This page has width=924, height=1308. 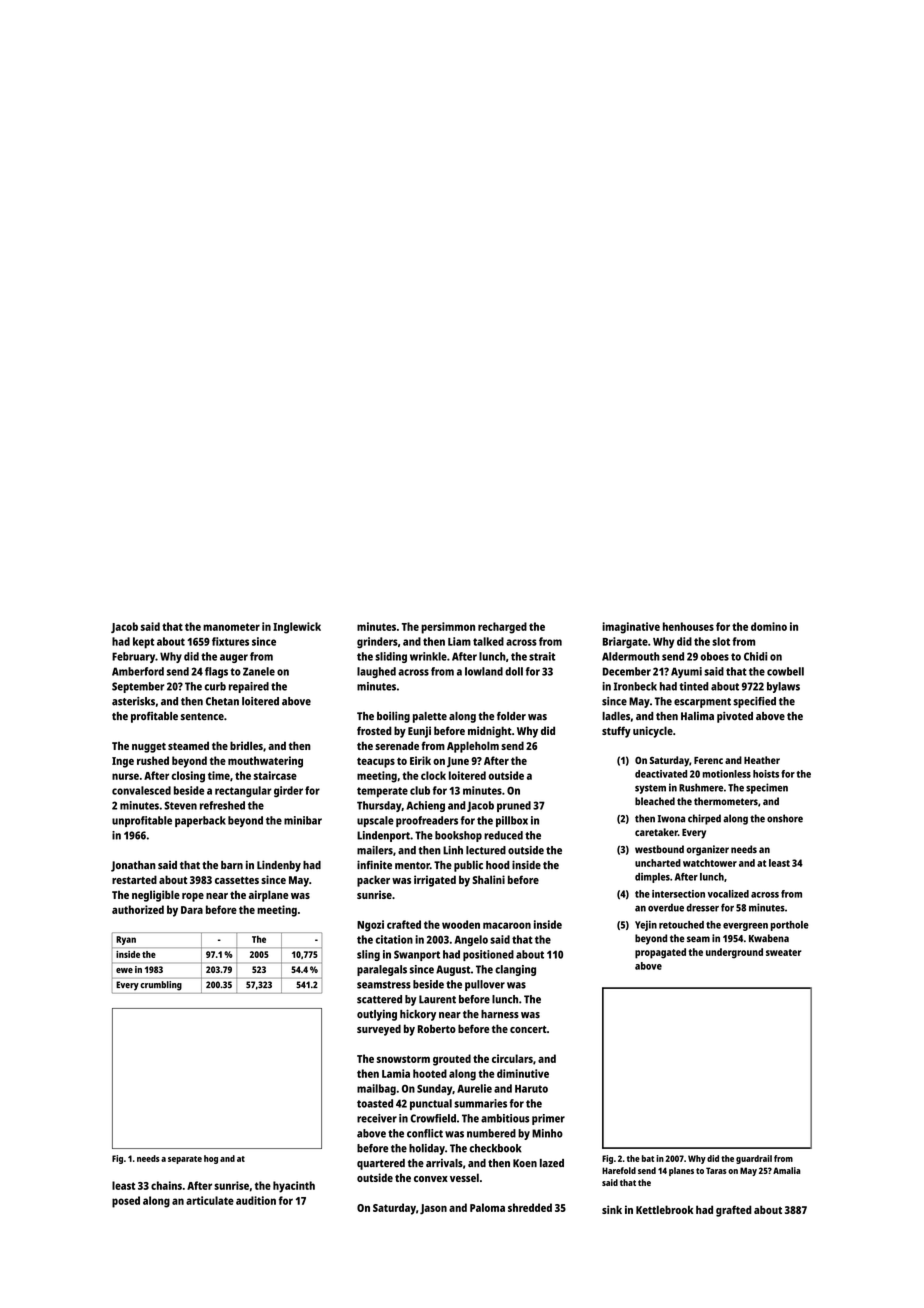 I want to click on shredded, so click(x=530, y=1207).
